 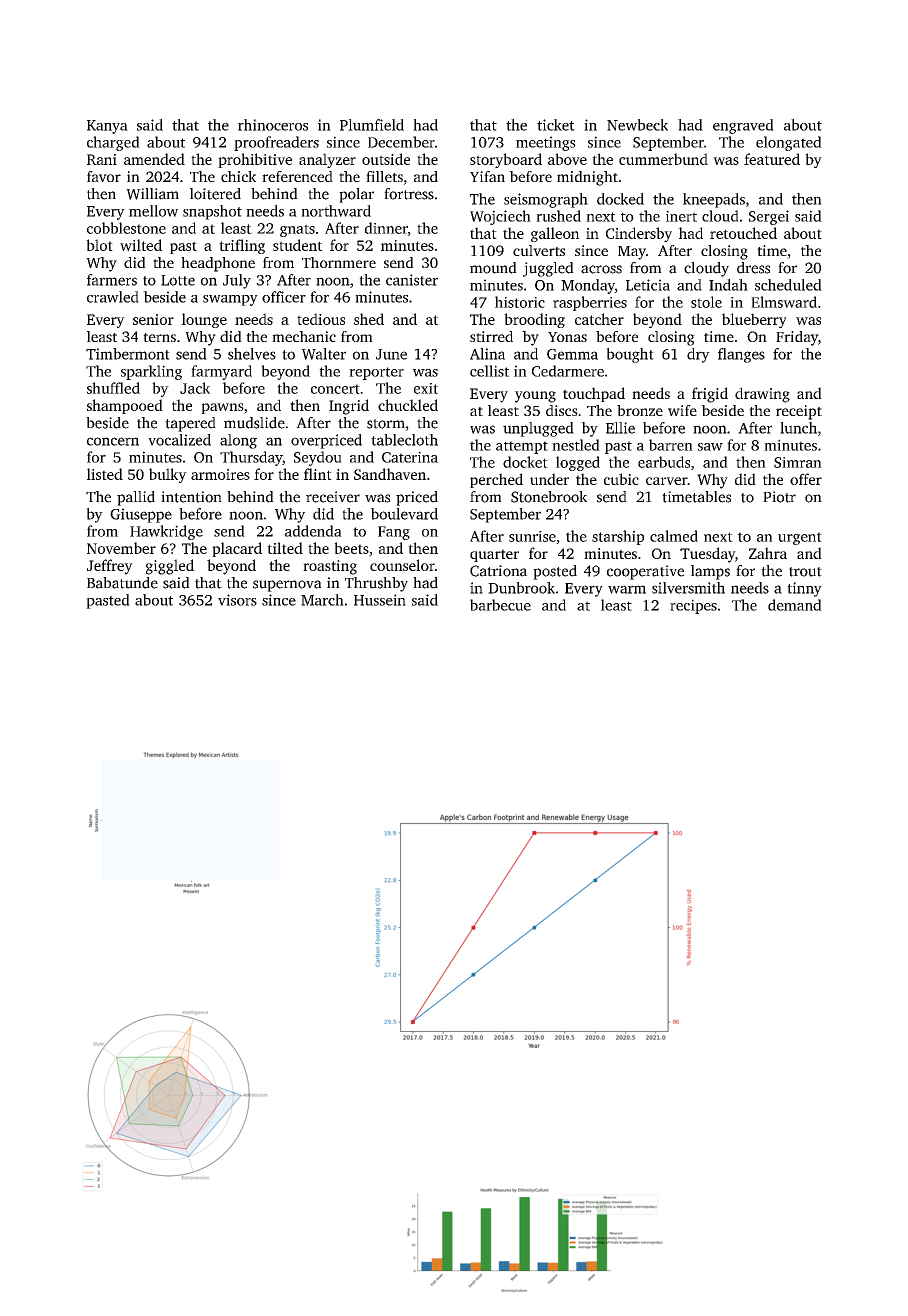 I want to click on sunrise, so click(x=532, y=536).
